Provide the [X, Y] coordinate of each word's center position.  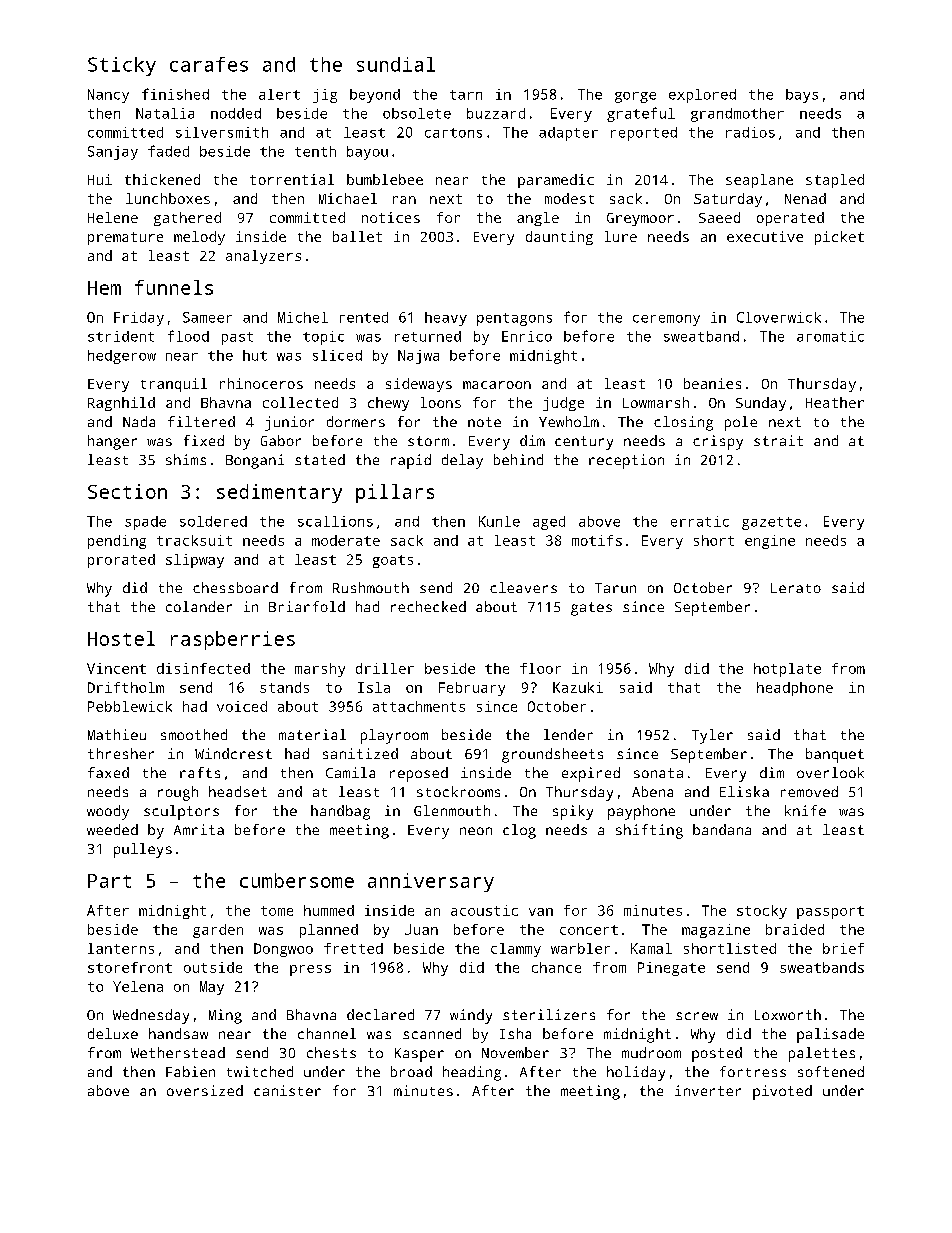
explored [702, 96]
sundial [396, 64]
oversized [205, 1090]
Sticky [122, 66]
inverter [708, 1090]
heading [472, 1073]
